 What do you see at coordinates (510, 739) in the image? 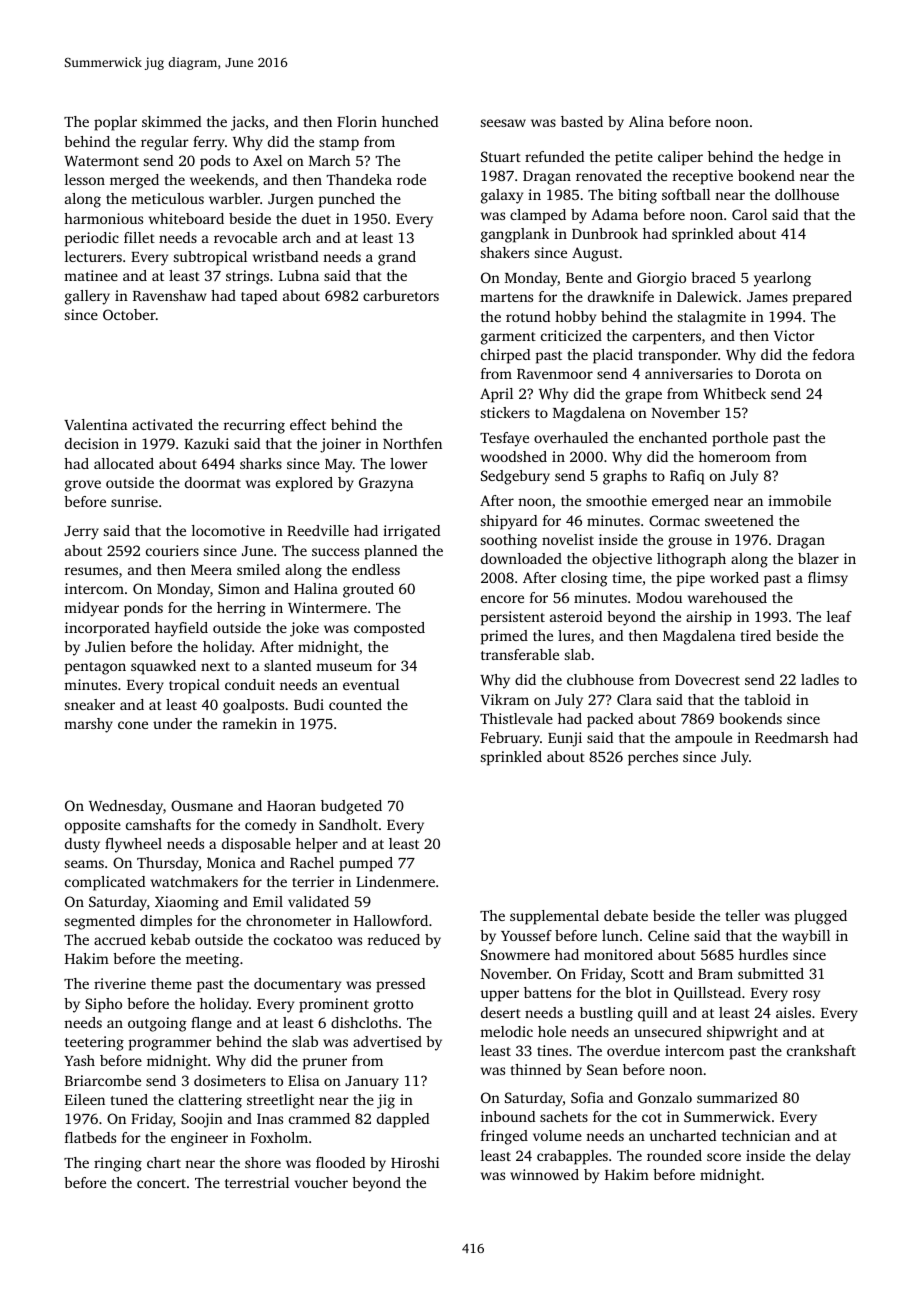
I see `February` at bounding box center [510, 739].
